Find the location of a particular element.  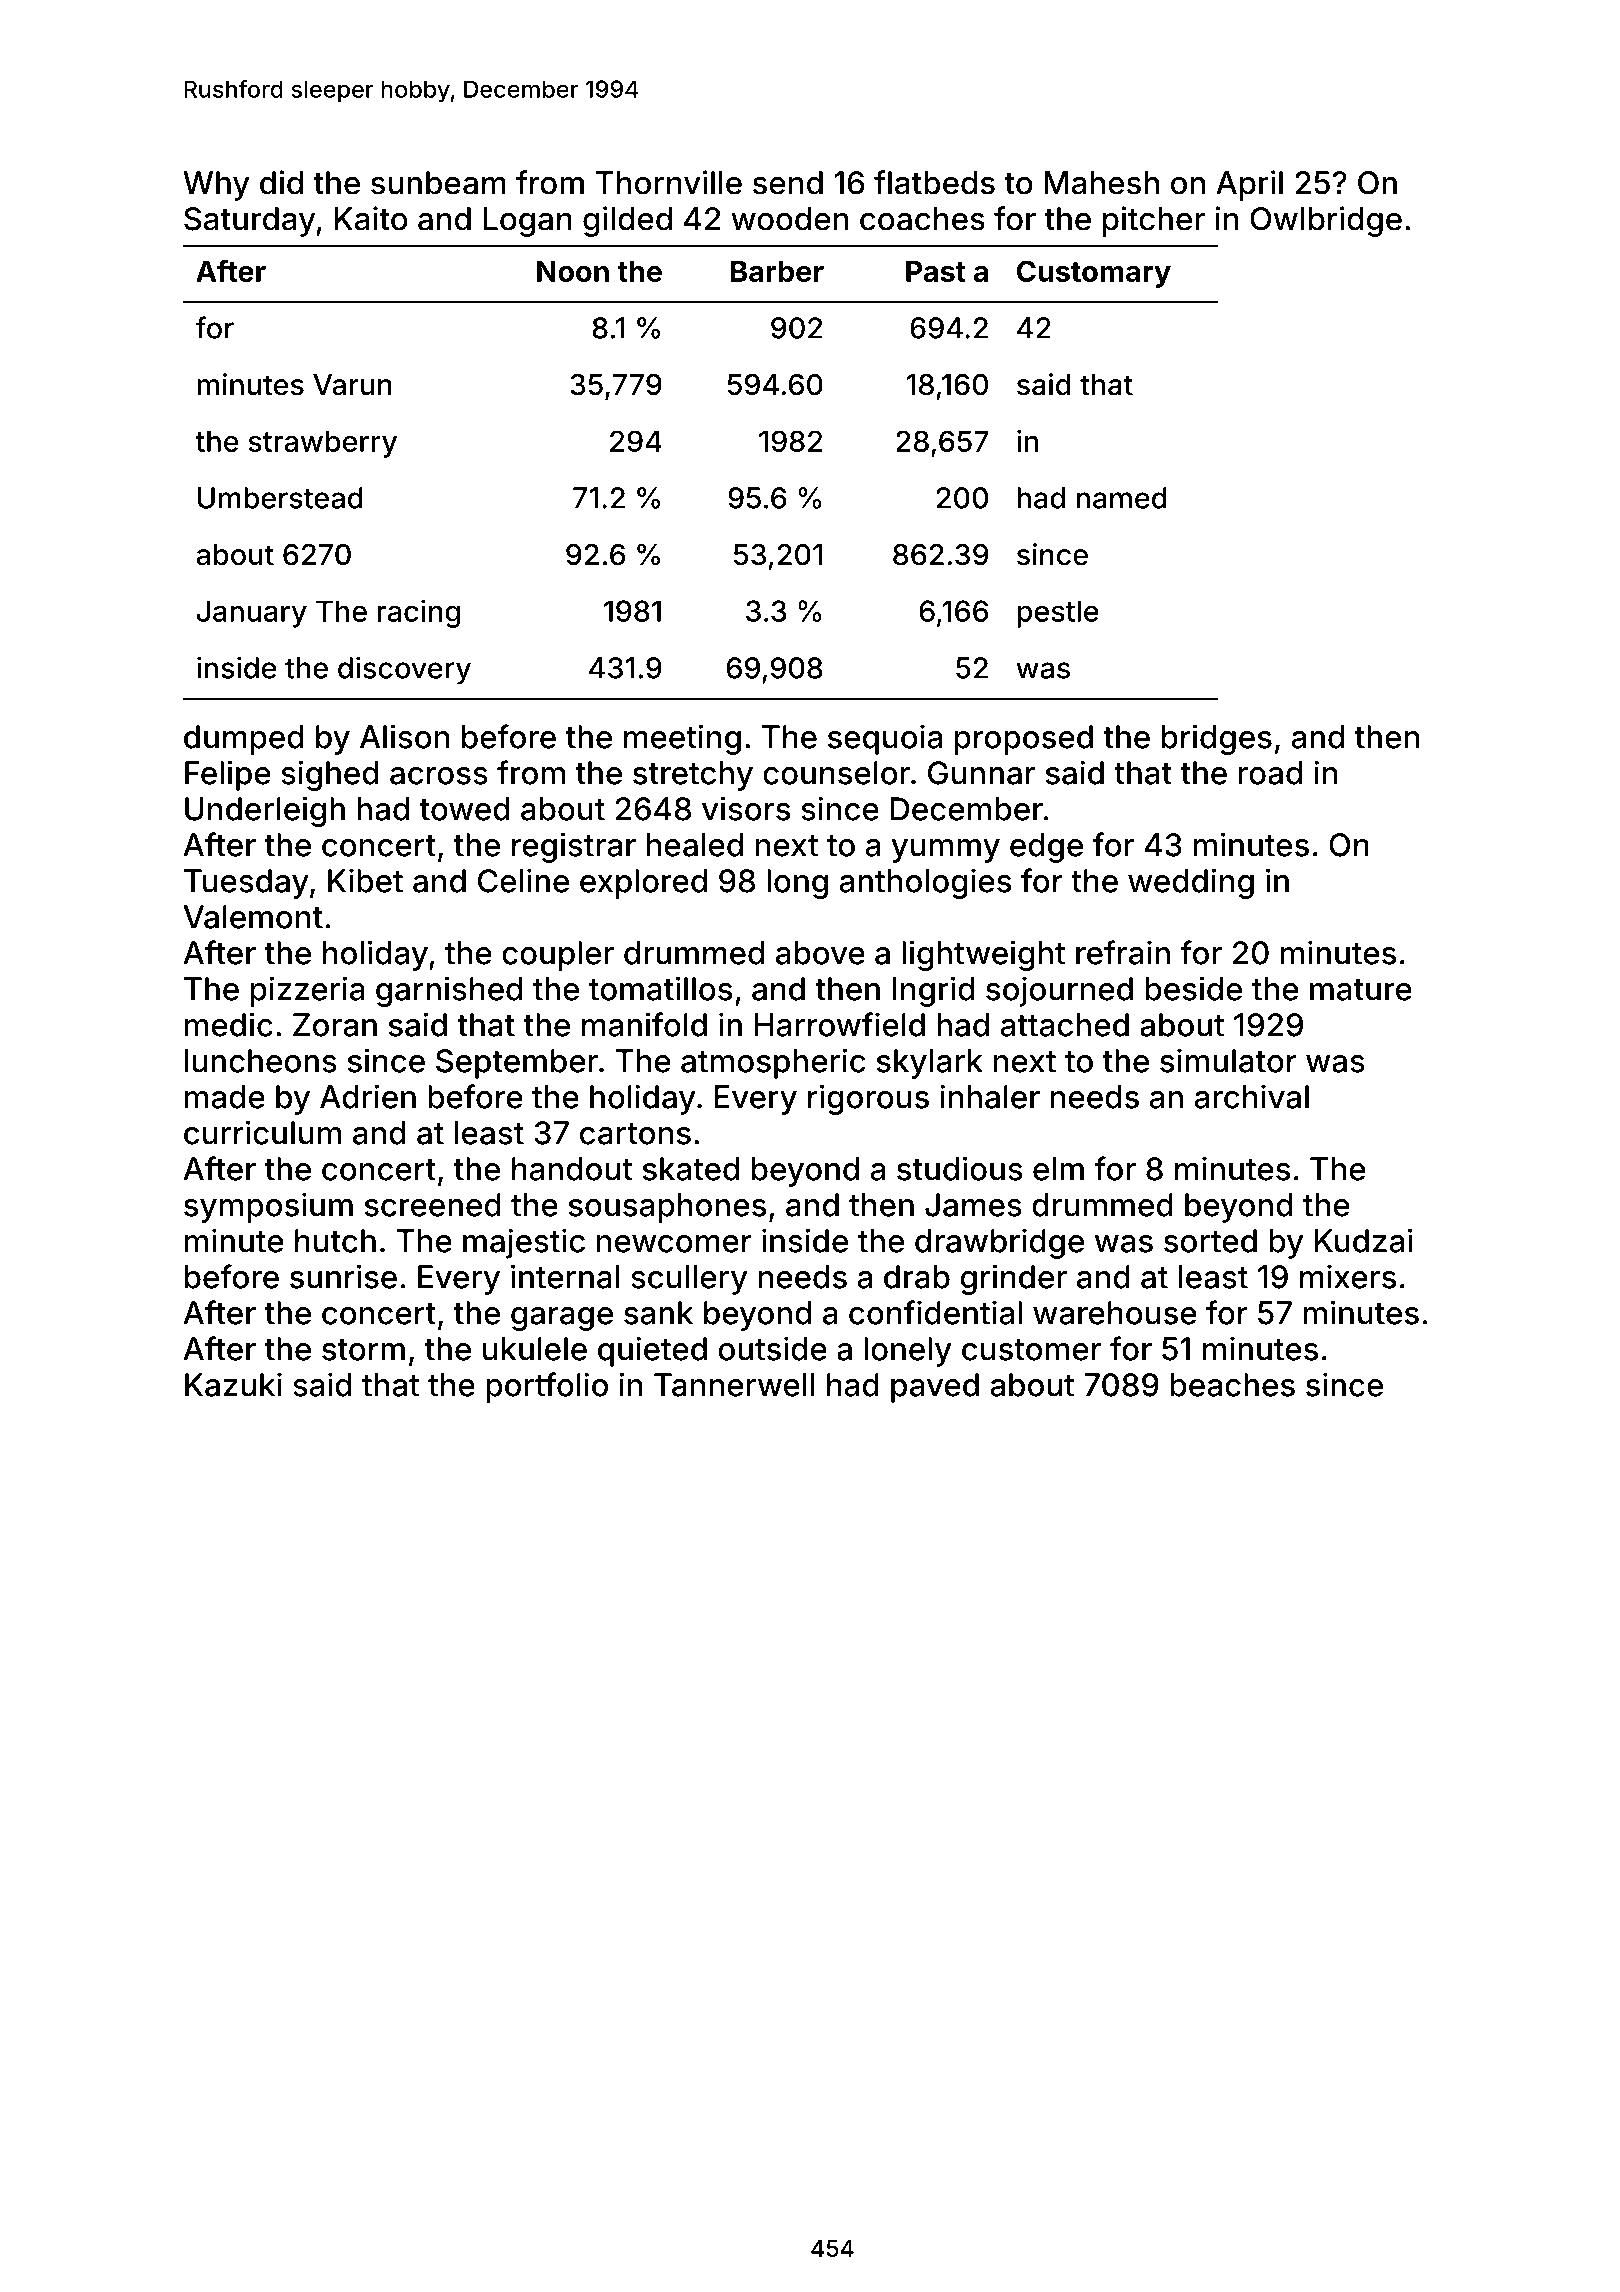

Kazuki is located at coordinates (233, 1384).
